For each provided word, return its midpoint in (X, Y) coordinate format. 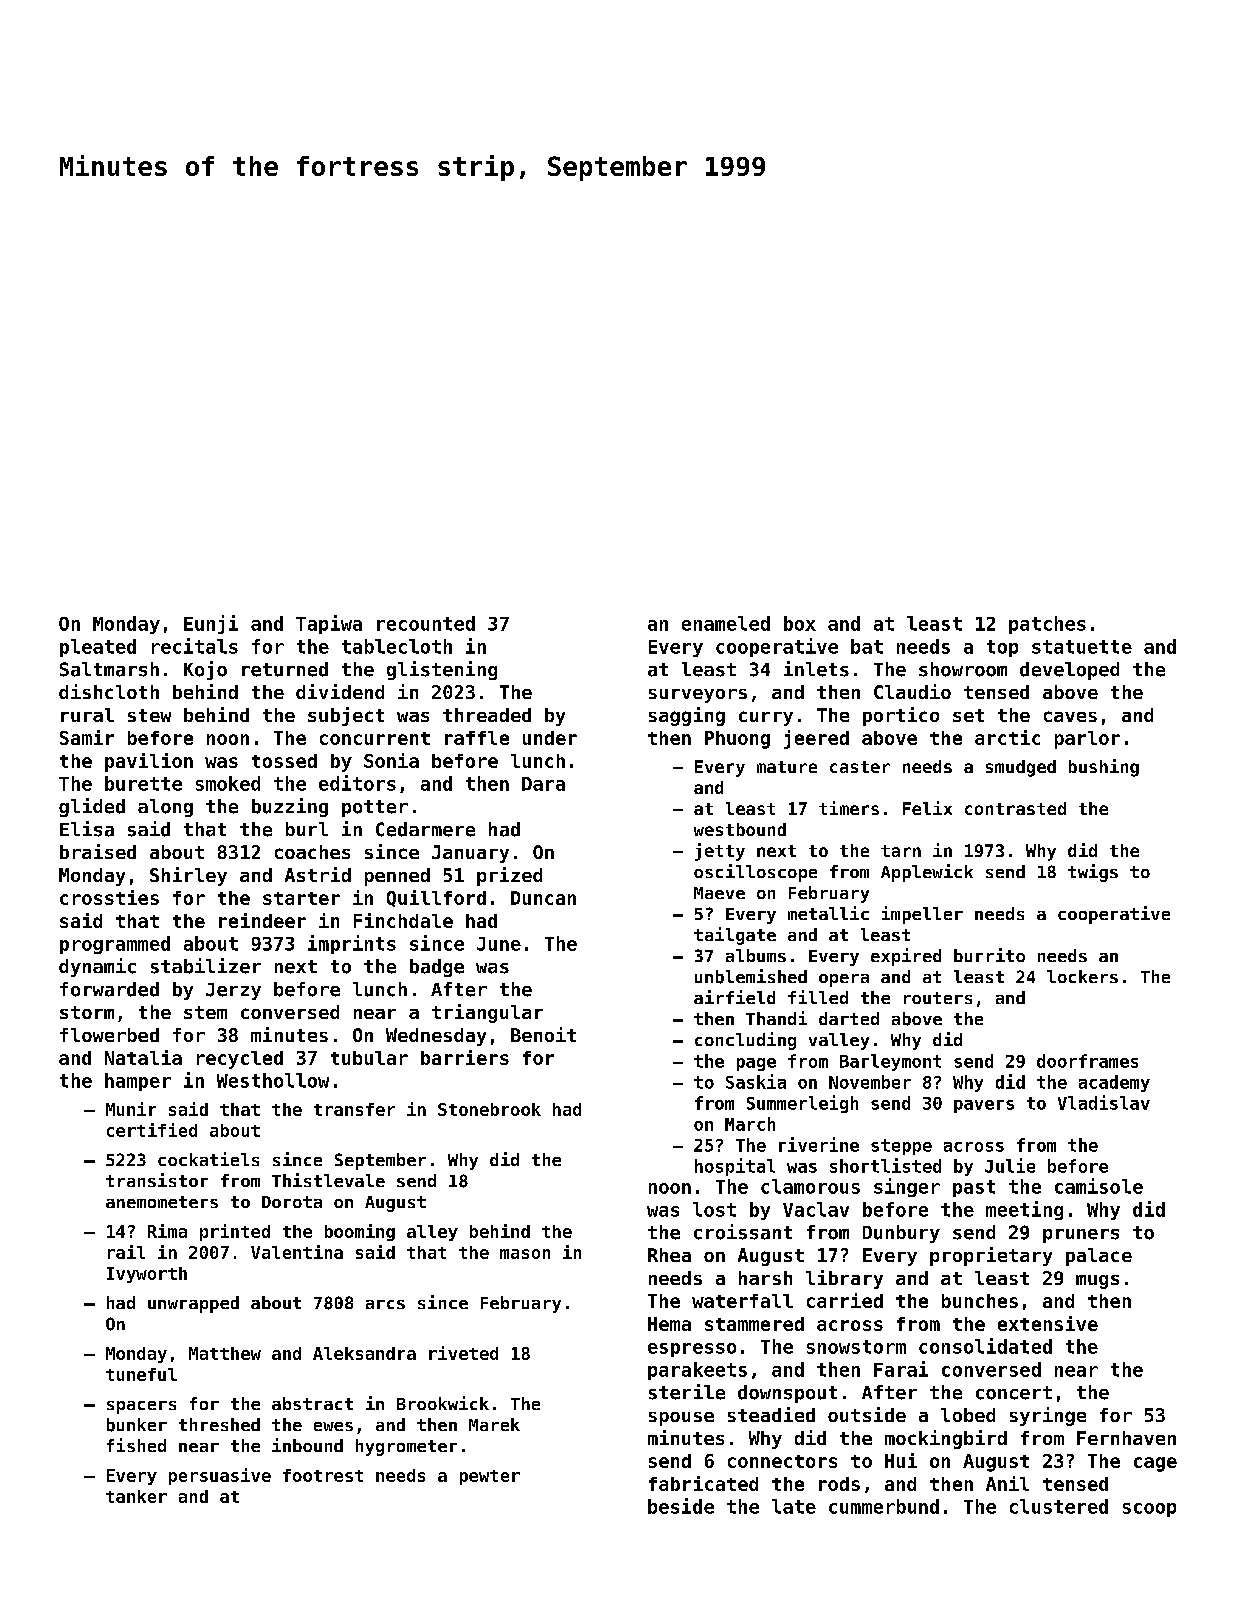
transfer (354, 1109)
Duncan (543, 898)
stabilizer (206, 966)
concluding (745, 1041)
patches (1047, 625)
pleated (98, 648)
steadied (771, 1414)
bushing (1104, 768)
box (800, 623)
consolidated (985, 1346)
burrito (989, 955)
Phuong (737, 740)
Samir (87, 737)
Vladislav (1104, 1102)
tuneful (141, 1374)
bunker (137, 1425)
